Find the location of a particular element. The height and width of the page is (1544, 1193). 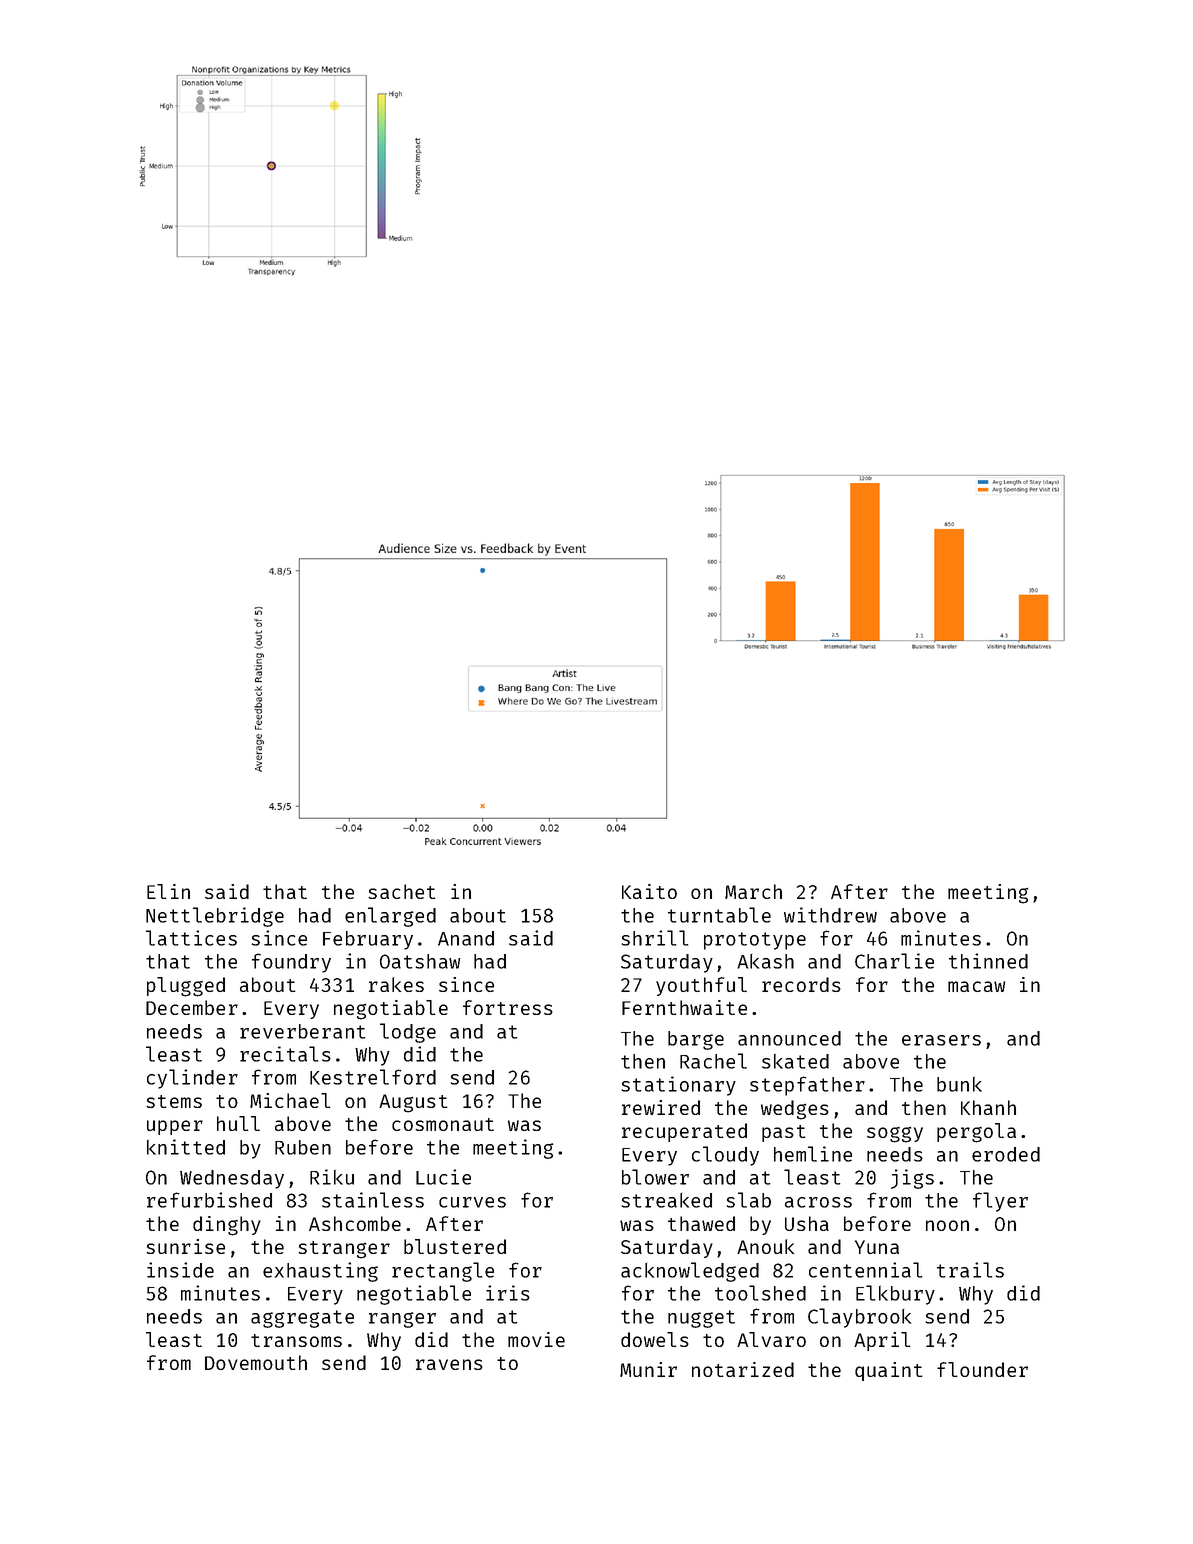

acknowledged is located at coordinates (690, 1272).
